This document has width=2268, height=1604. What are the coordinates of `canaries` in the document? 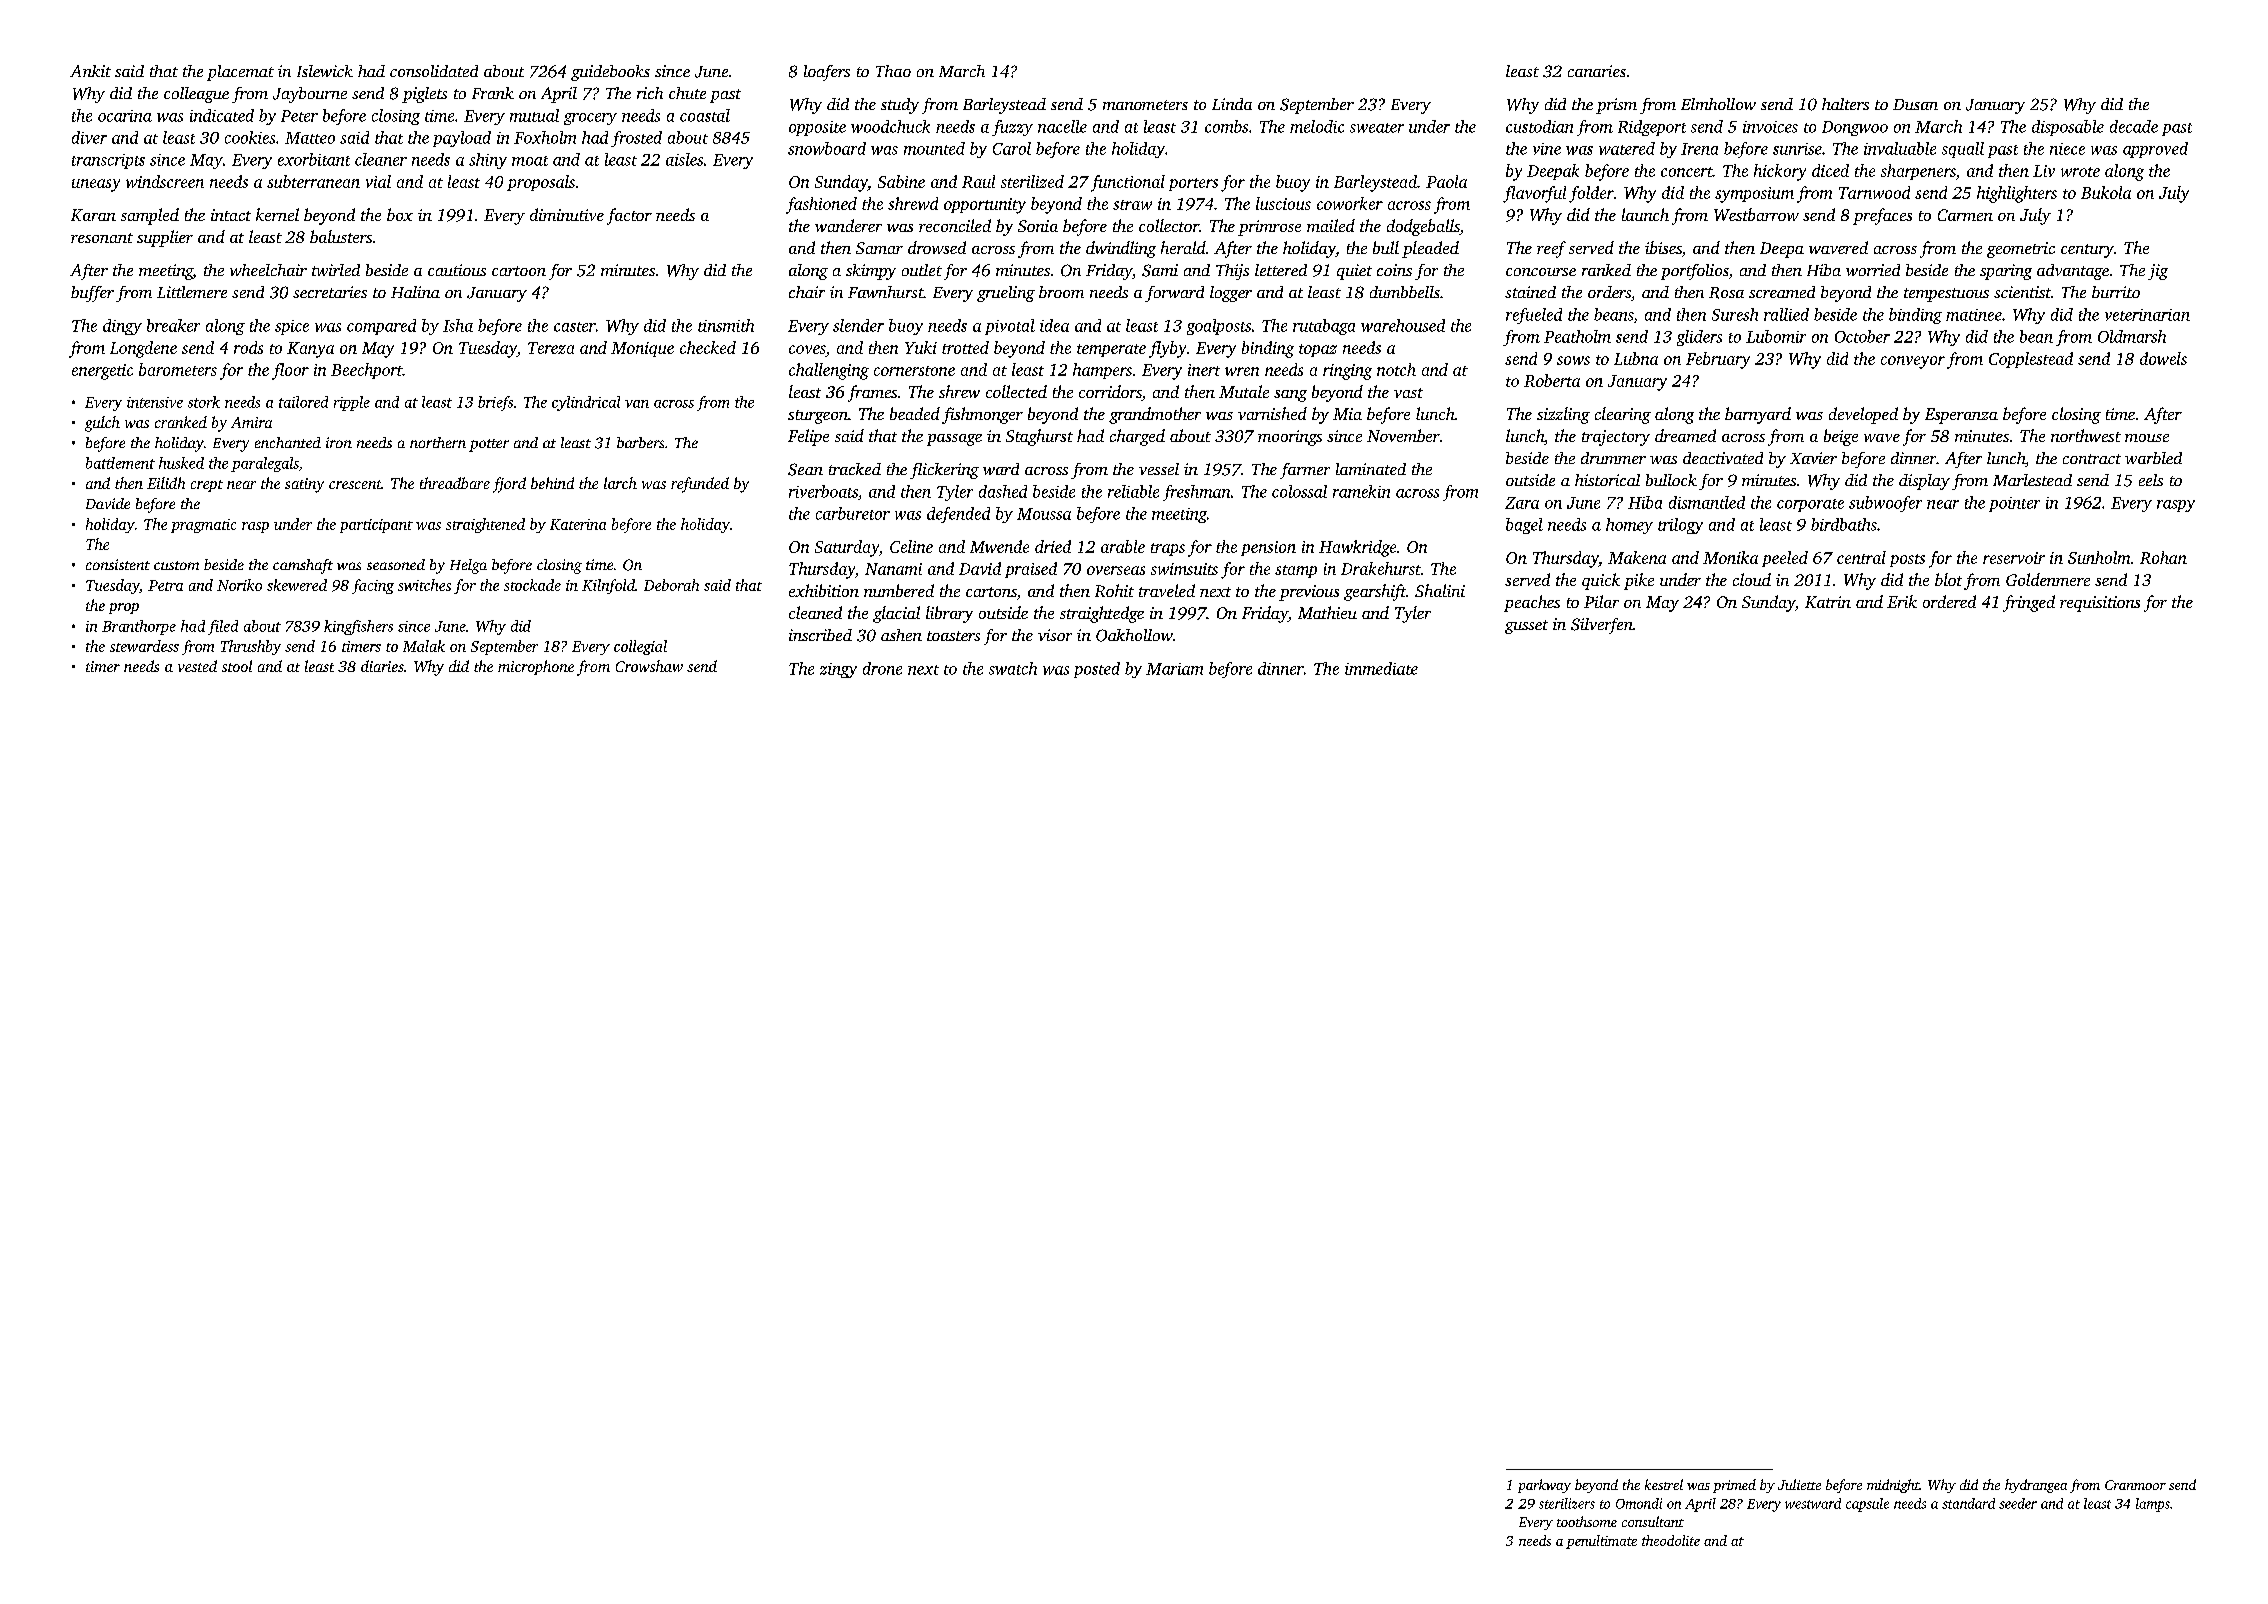 It's located at (1597, 71).
